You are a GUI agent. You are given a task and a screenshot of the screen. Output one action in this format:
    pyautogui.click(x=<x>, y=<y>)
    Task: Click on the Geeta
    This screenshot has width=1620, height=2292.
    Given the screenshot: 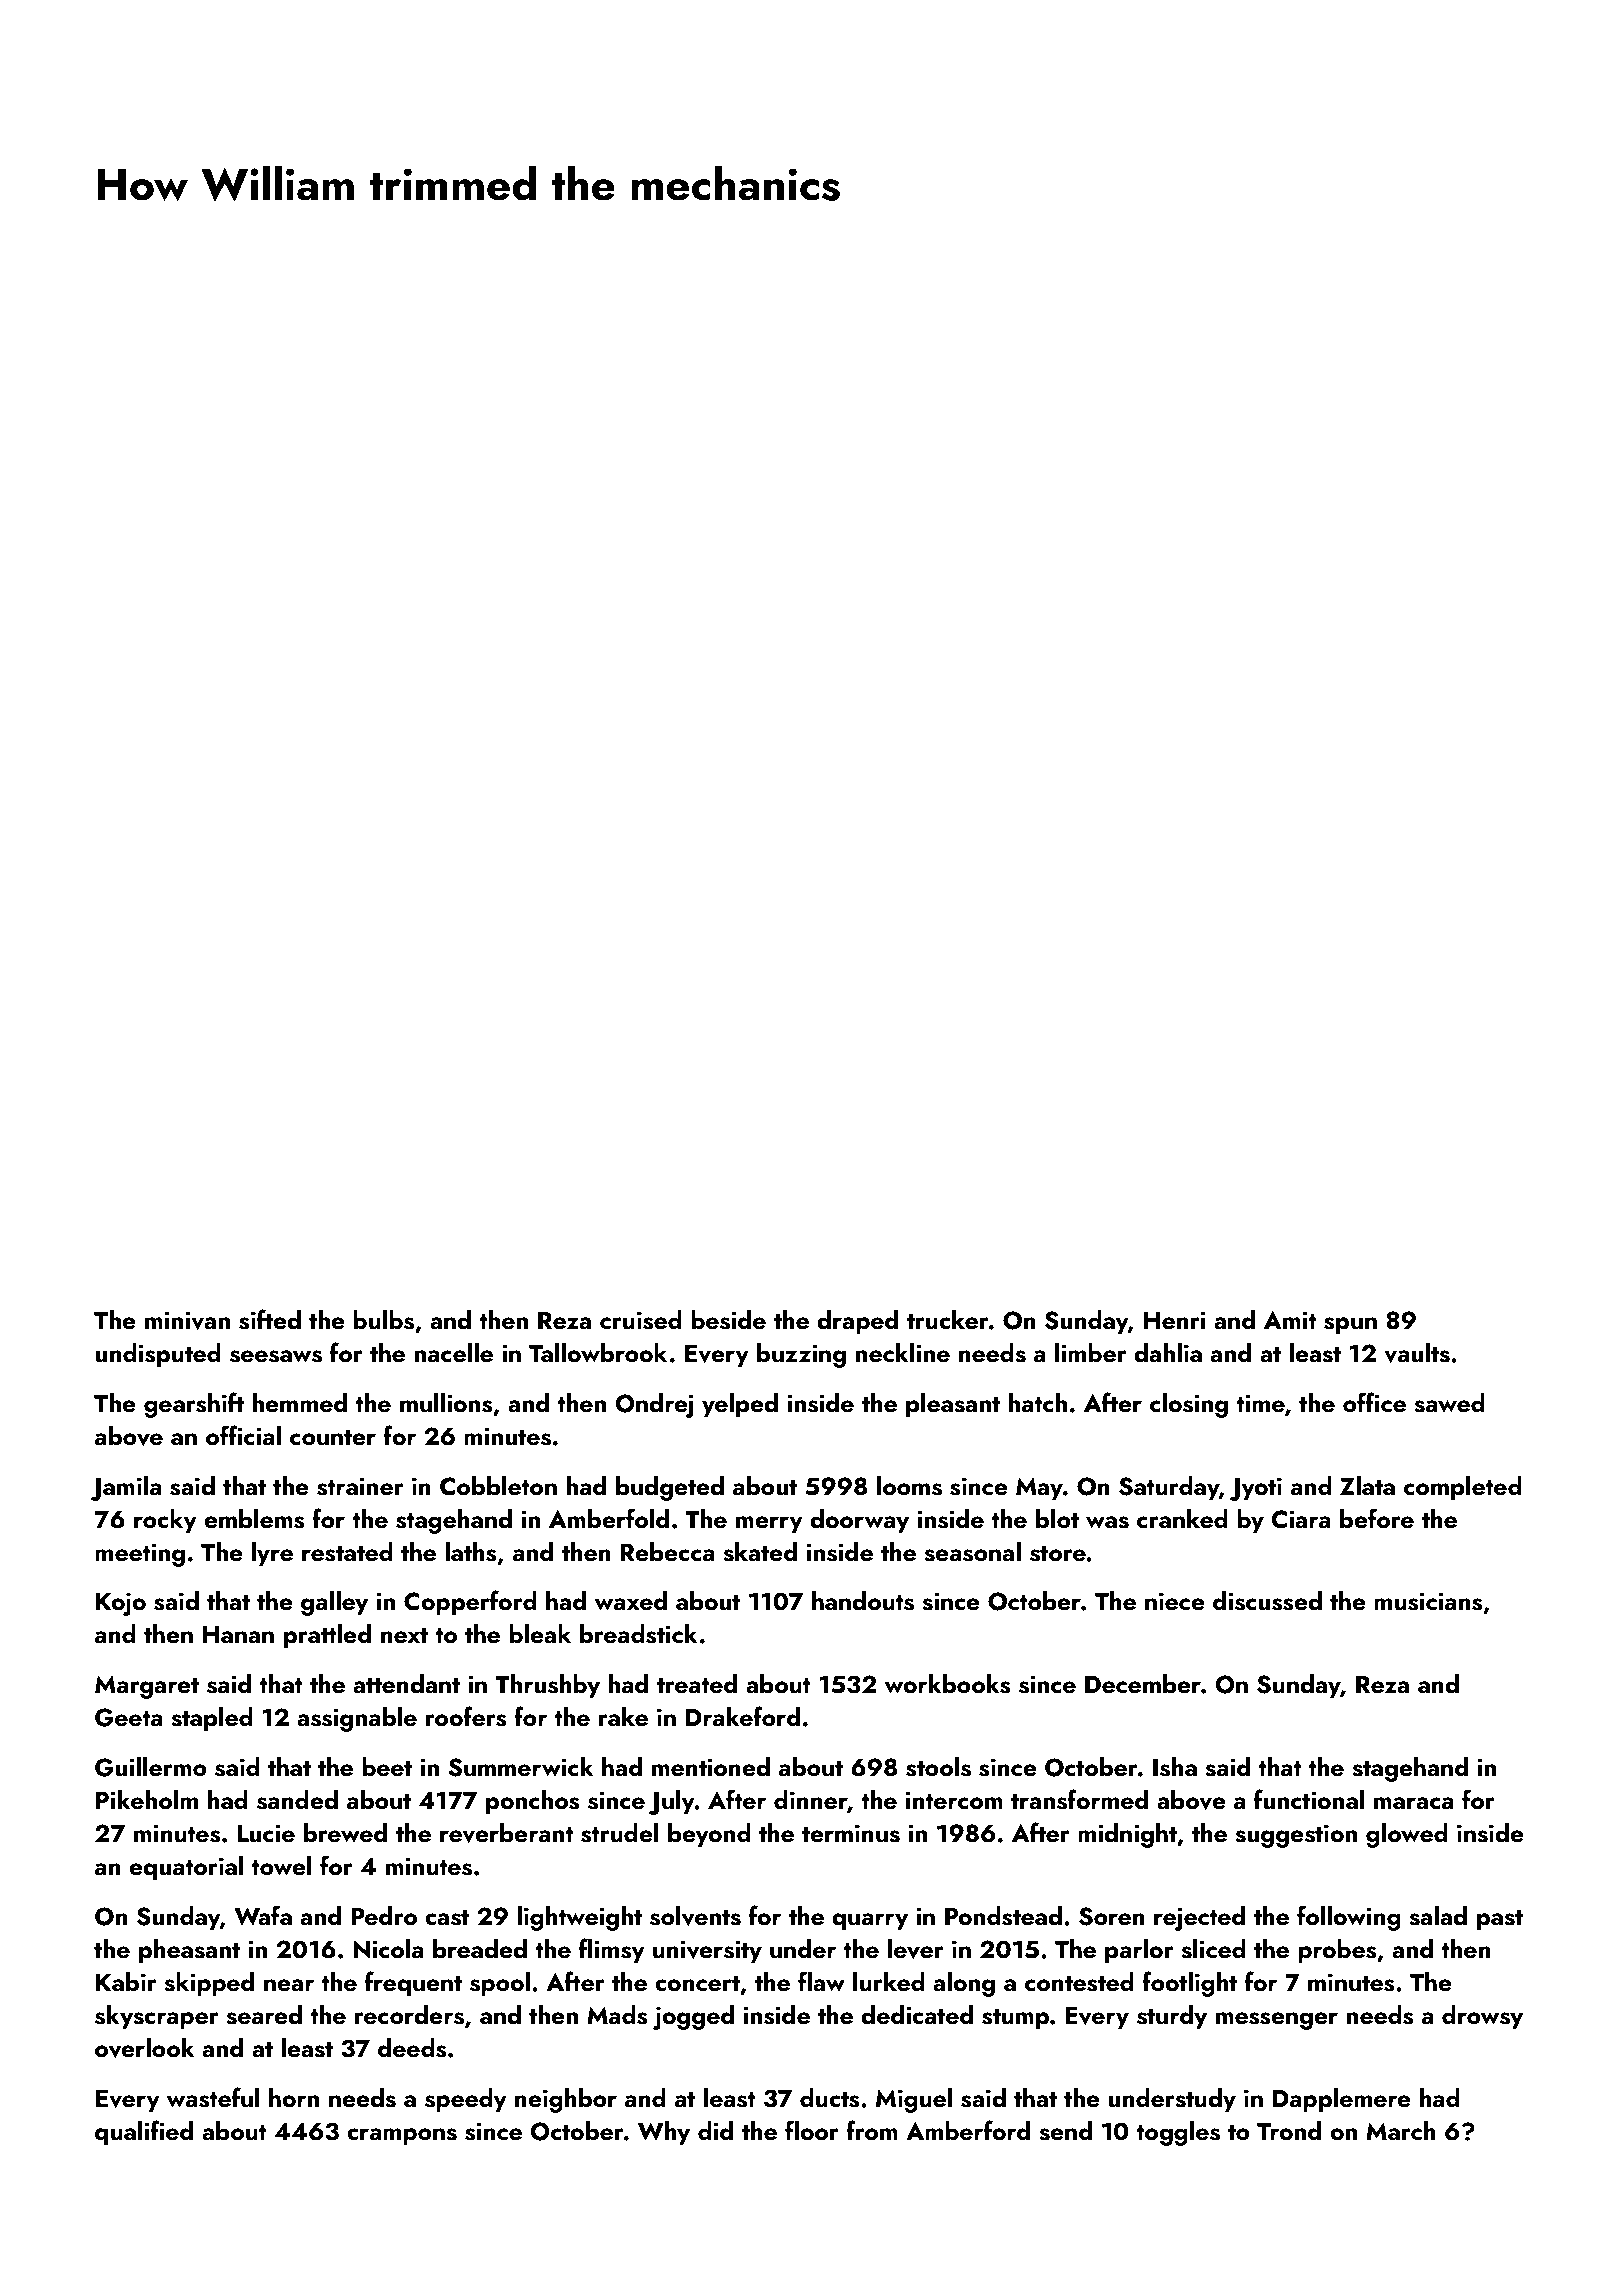 What is the action you would take?
    pyautogui.click(x=129, y=1717)
